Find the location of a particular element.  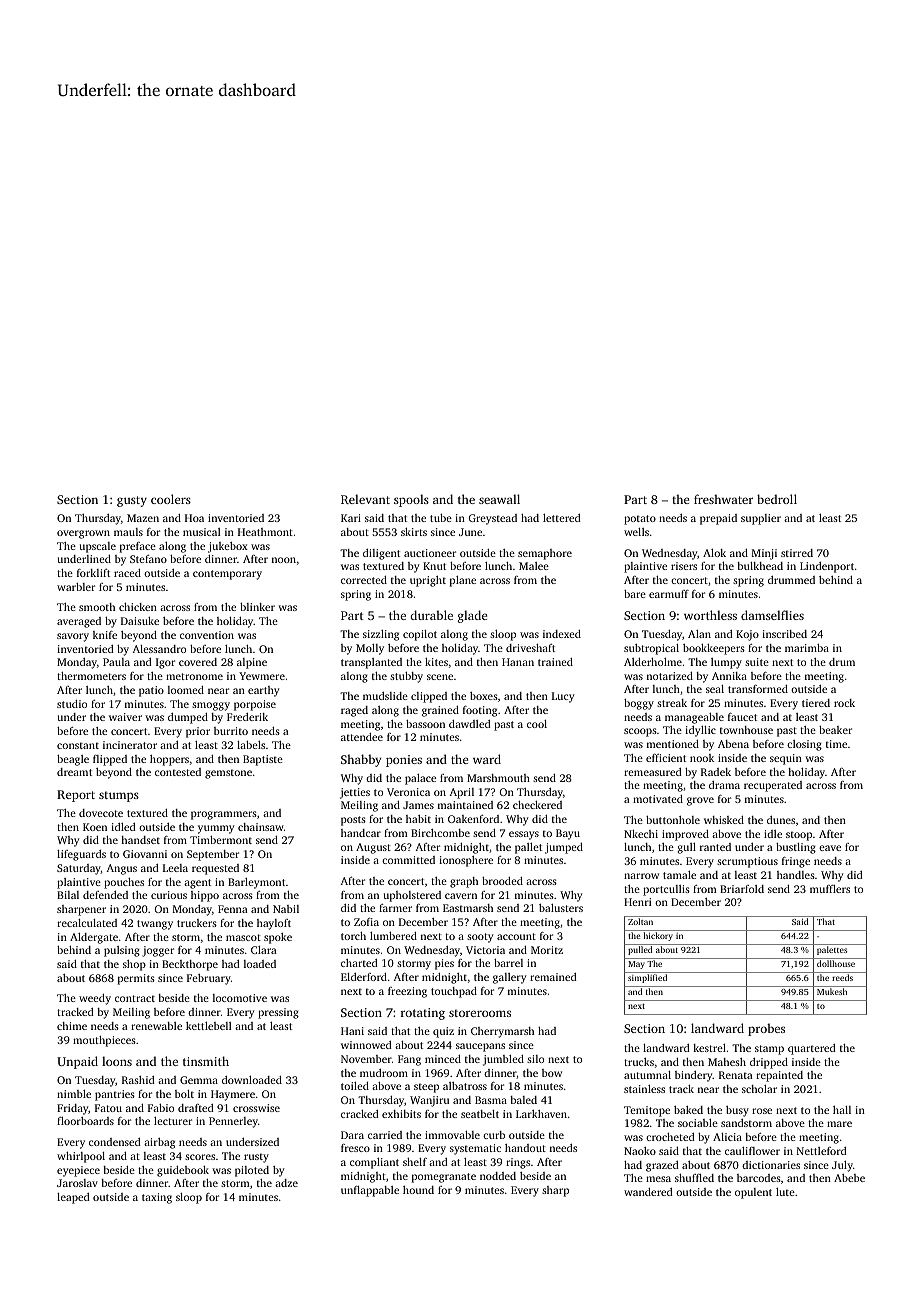

gusty is located at coordinates (132, 501).
